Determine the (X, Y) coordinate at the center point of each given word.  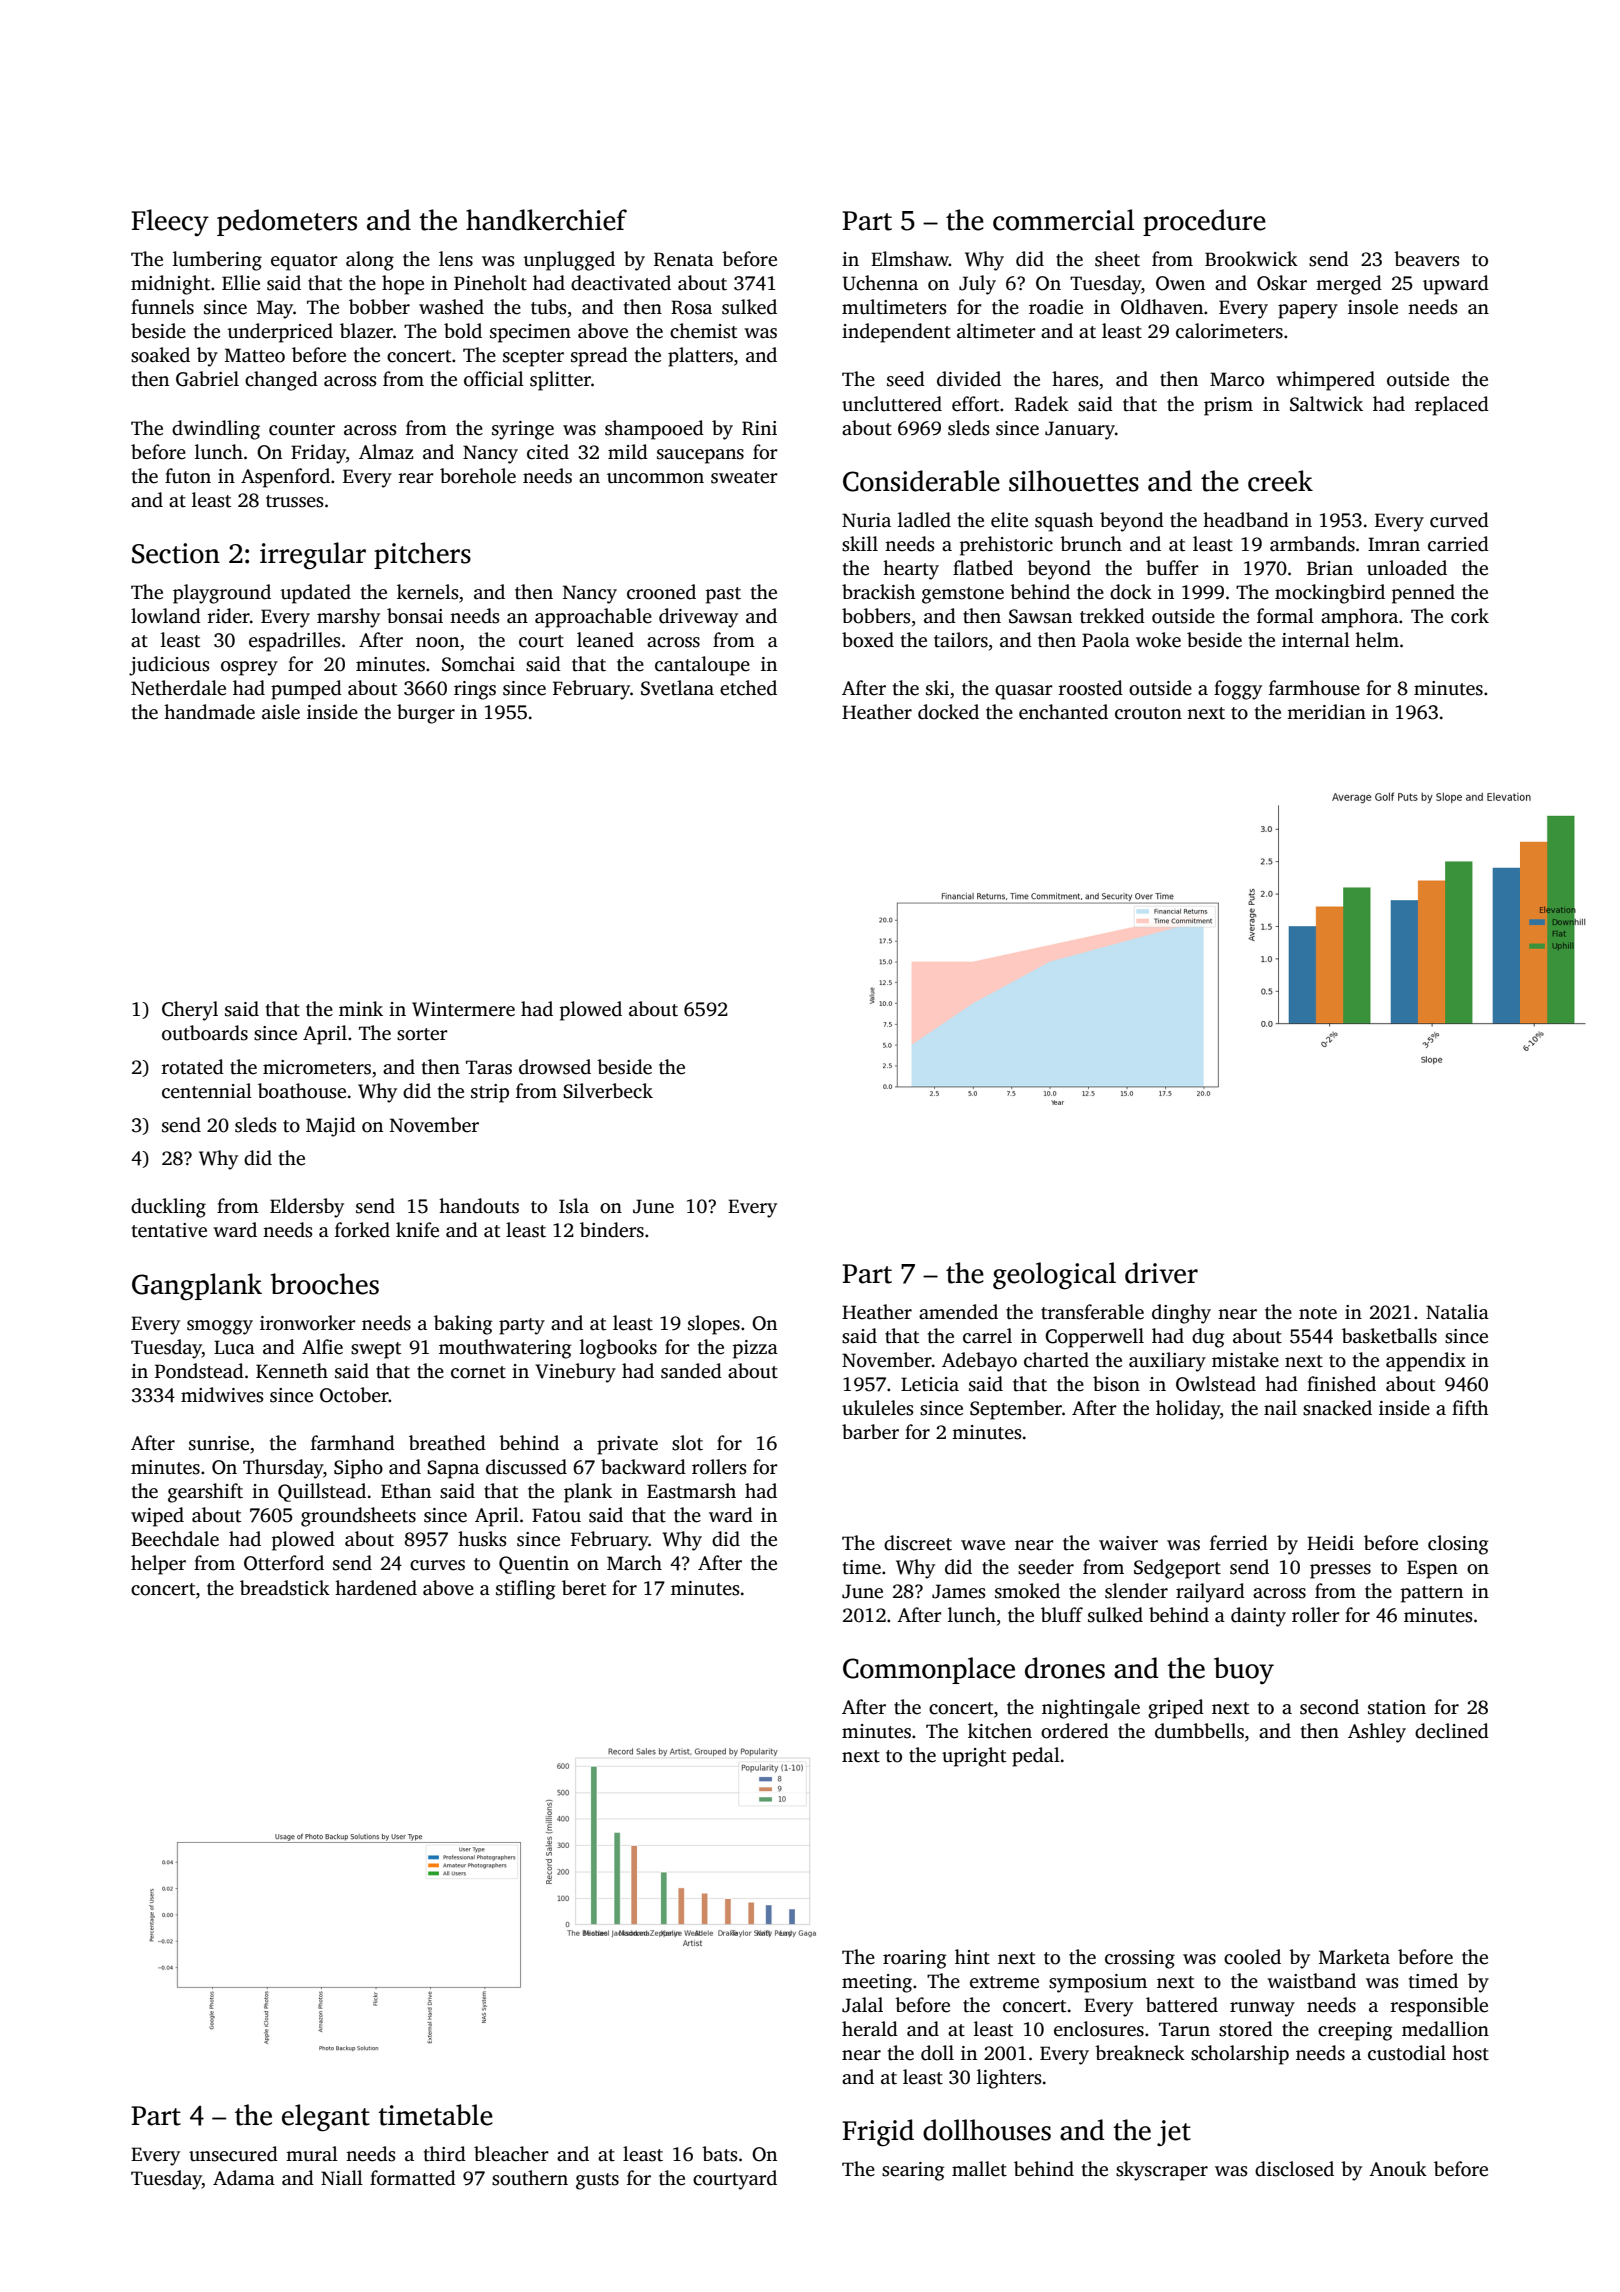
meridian (1326, 712)
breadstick (285, 1588)
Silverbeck (608, 1091)
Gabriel (207, 379)
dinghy (1181, 1314)
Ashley (1377, 1733)
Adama (244, 2178)
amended (958, 1312)
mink (361, 1008)
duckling (168, 1208)
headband (1246, 520)
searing (913, 2171)
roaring (915, 1959)
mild (628, 452)
